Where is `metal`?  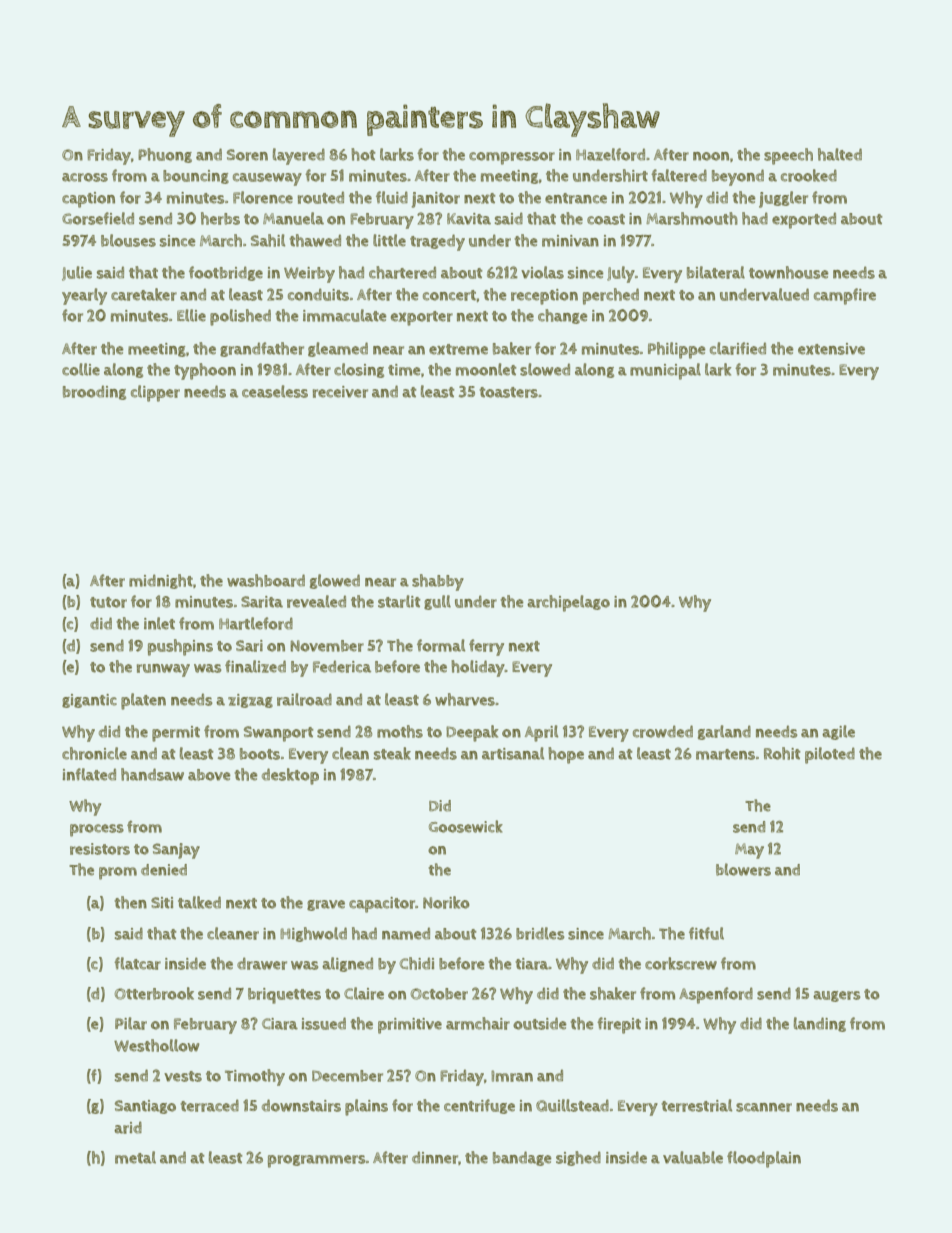 metal is located at coordinates (135, 1157).
